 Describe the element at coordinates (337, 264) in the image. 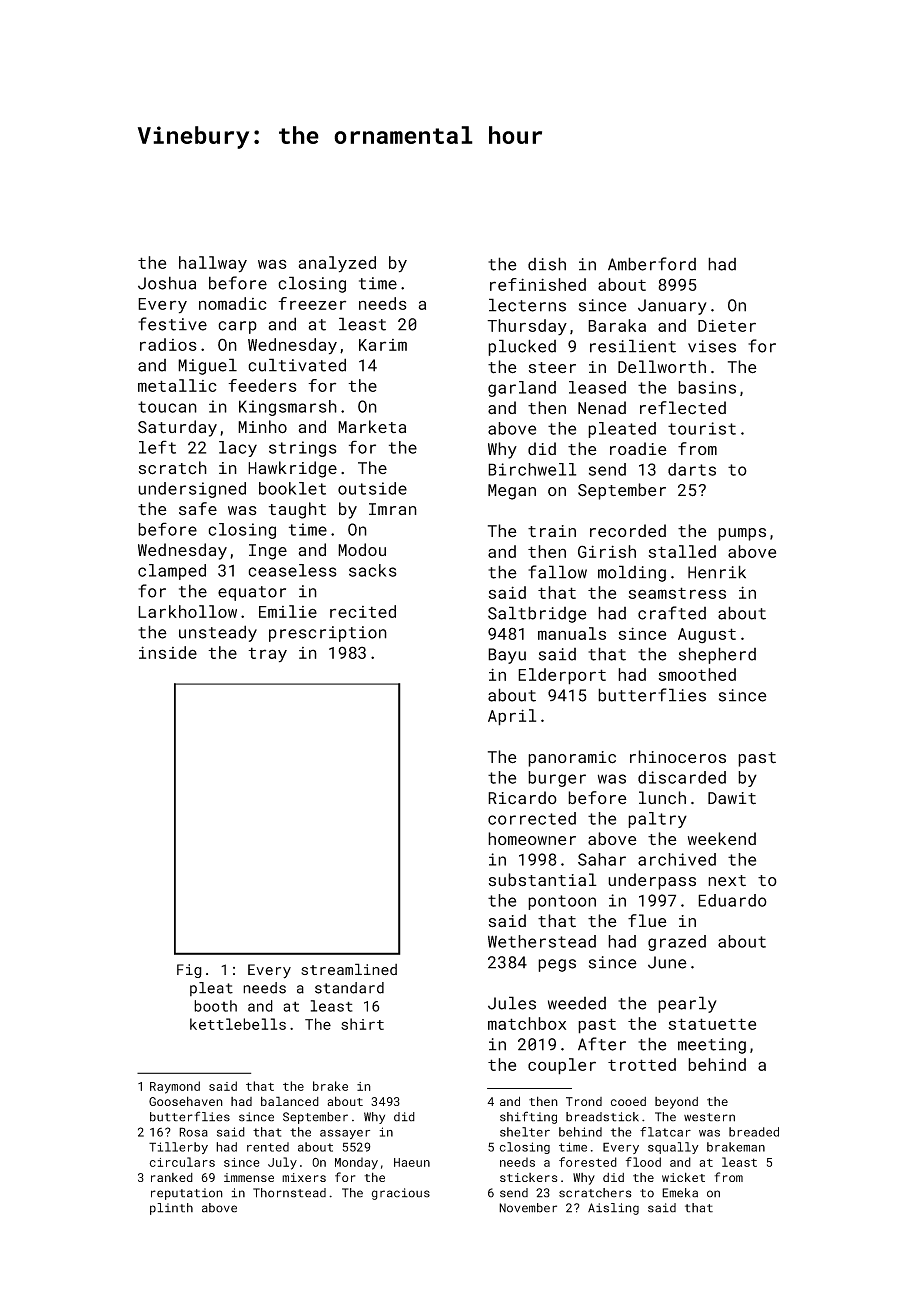

I see `analyzed` at that location.
